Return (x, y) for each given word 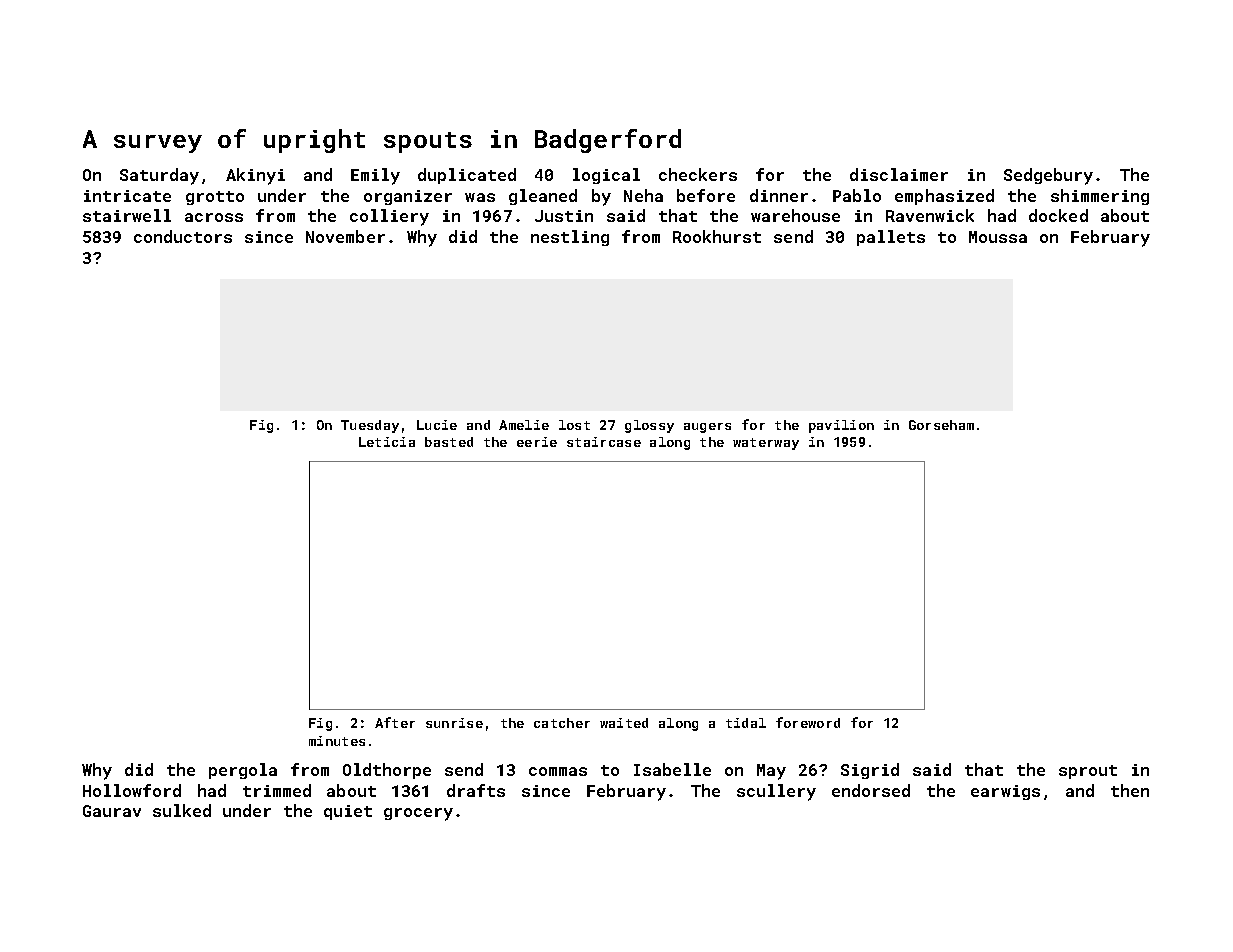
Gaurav (112, 811)
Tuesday (370, 426)
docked (1058, 215)
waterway (766, 444)
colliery (389, 217)
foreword (808, 722)
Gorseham (941, 425)
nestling (570, 238)
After (395, 722)
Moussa (998, 237)
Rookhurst (717, 236)
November (345, 236)
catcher (562, 723)
